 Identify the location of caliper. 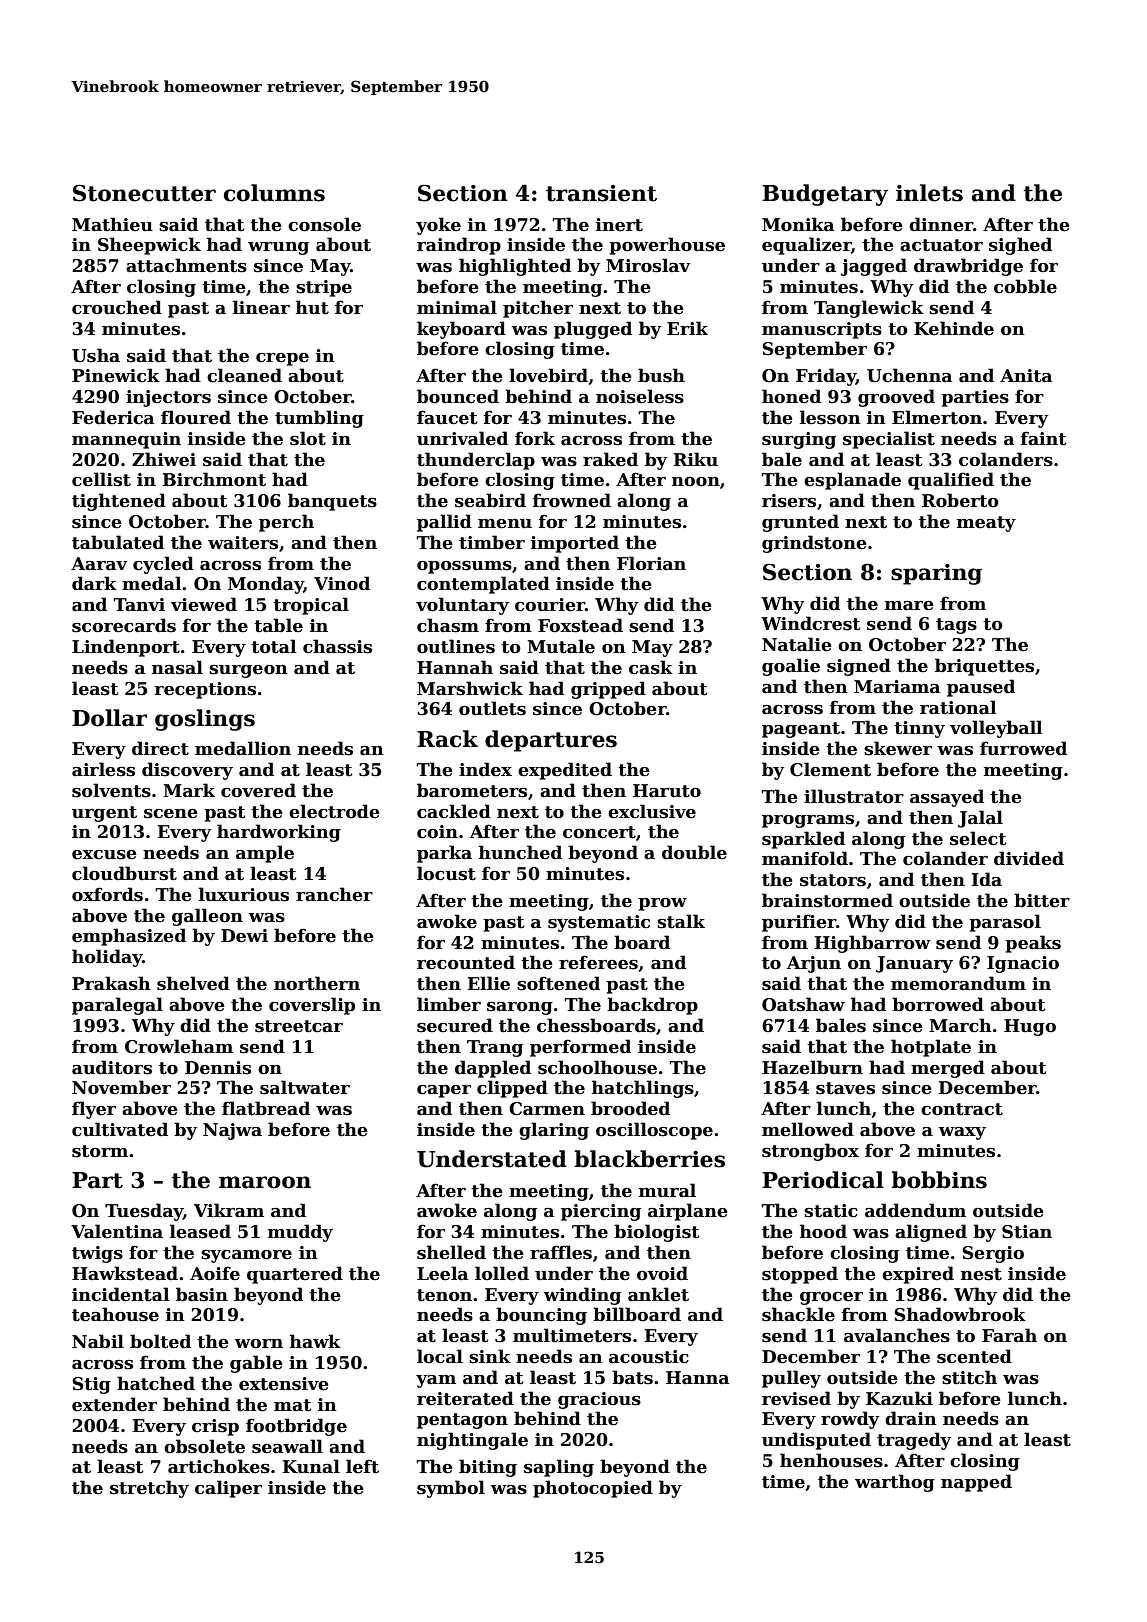
(228, 1489).
